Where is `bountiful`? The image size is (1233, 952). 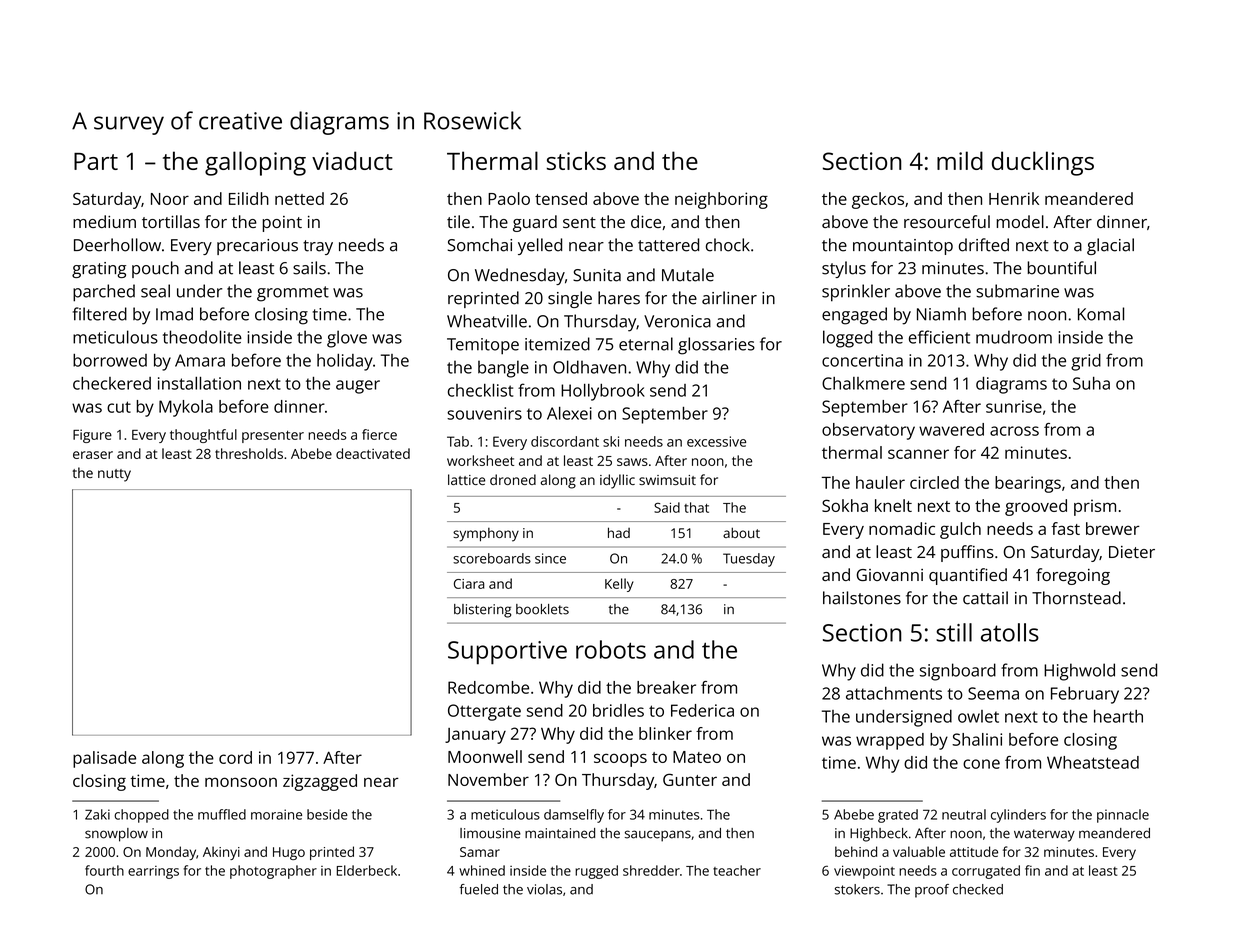
bountiful is located at coordinates (1061, 268).
